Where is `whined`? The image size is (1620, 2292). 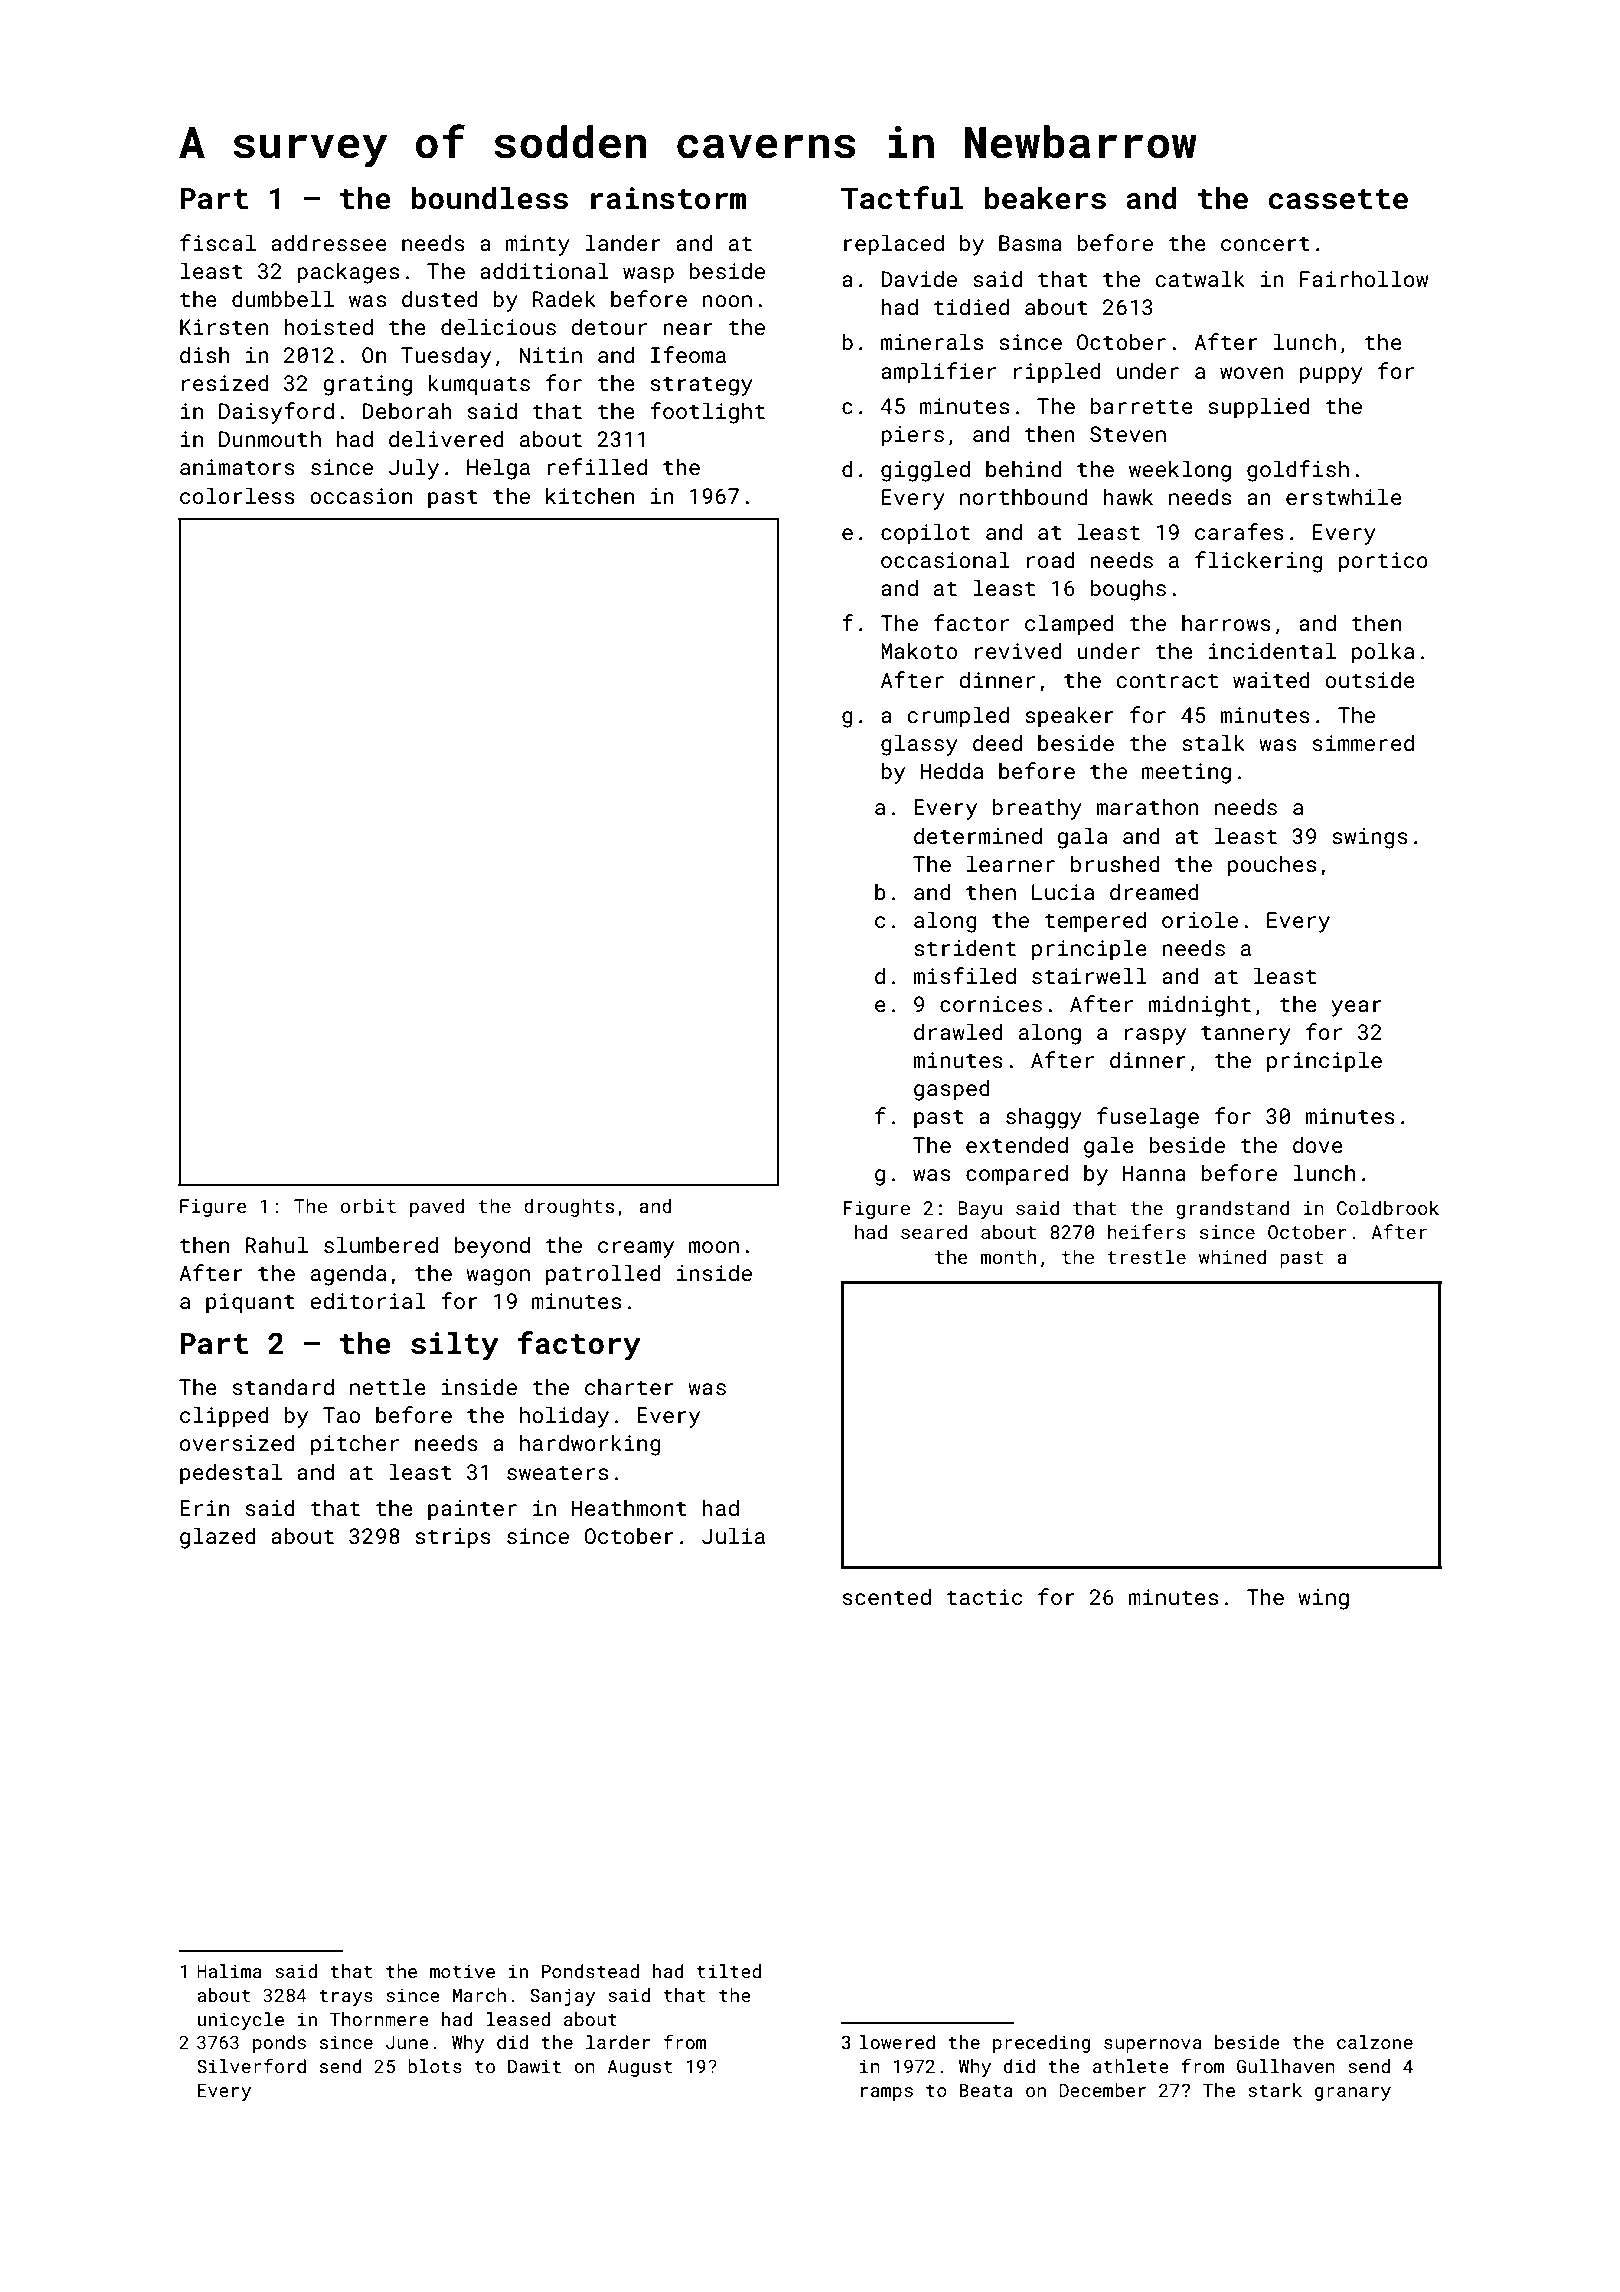 whined is located at coordinates (1232, 1256).
